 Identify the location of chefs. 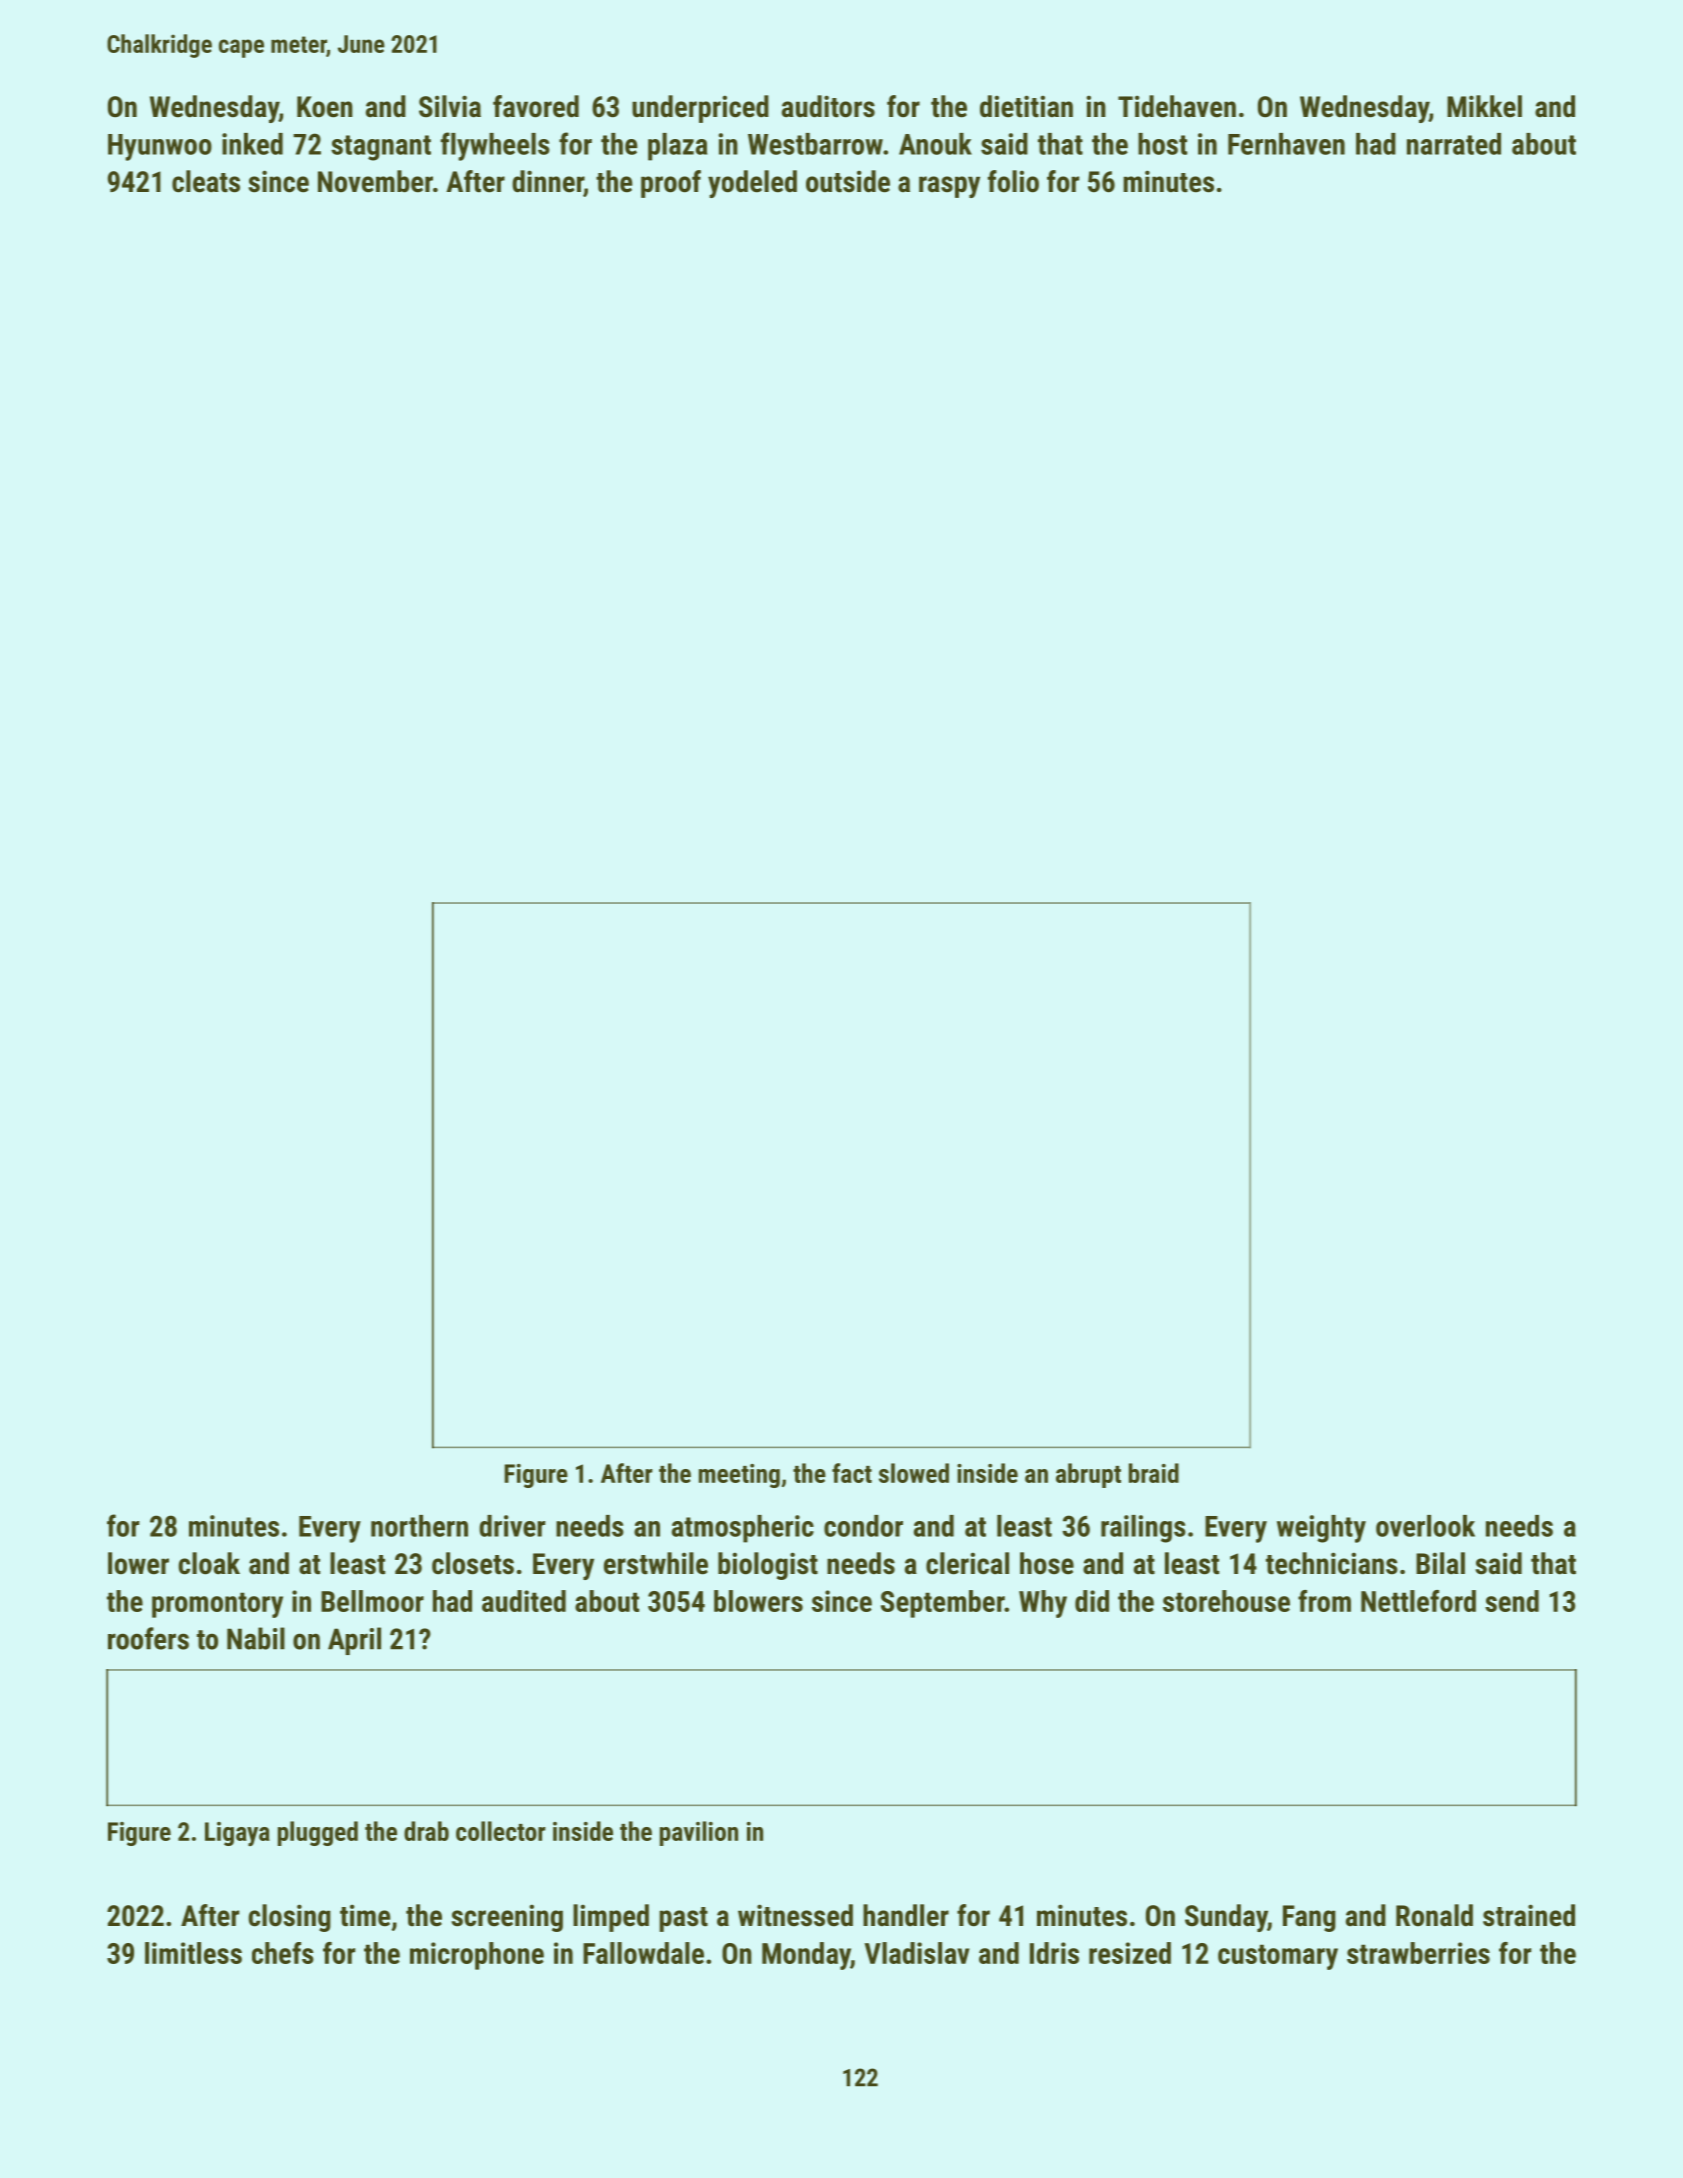
(283, 1953).
